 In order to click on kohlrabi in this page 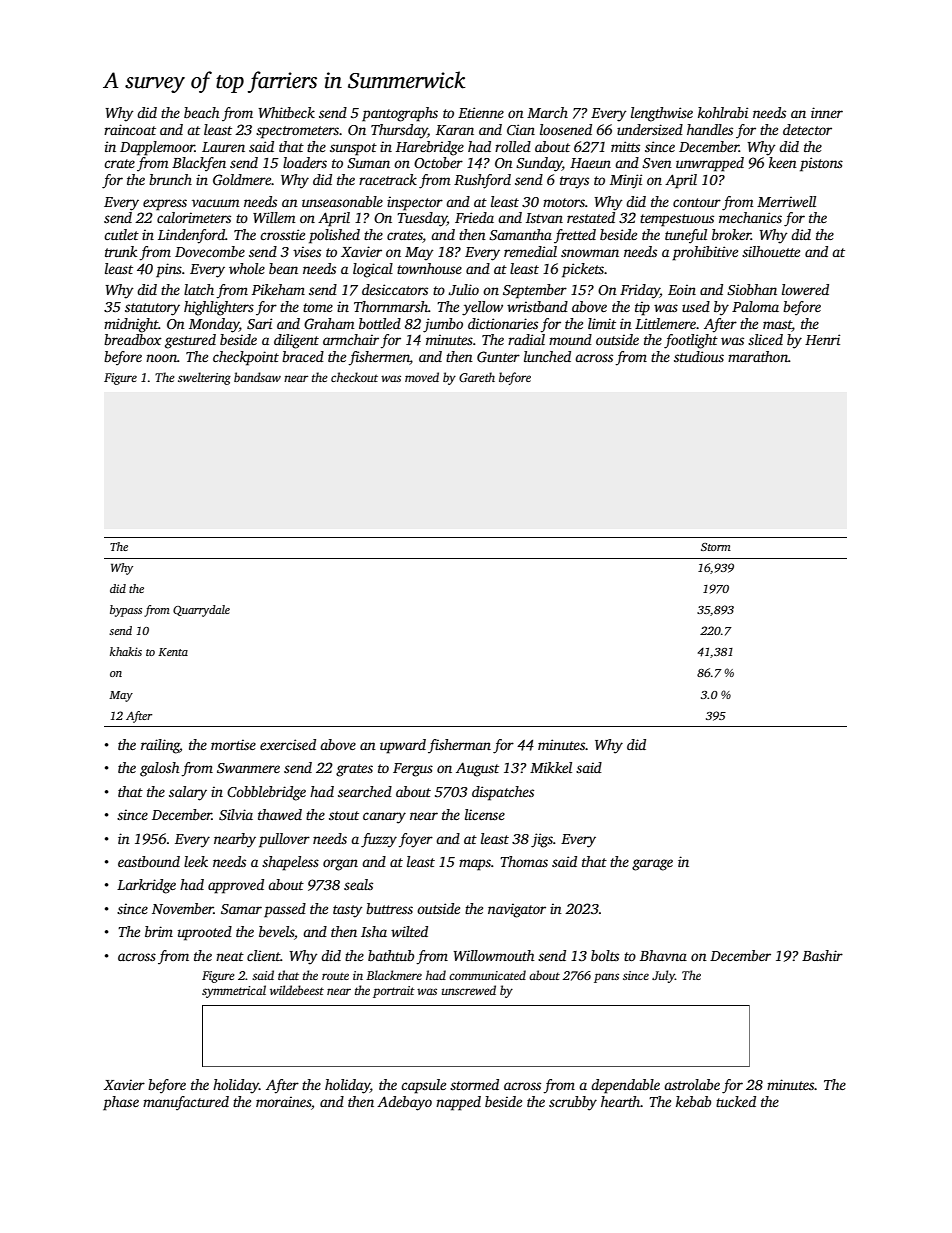, I will do `click(723, 112)`.
